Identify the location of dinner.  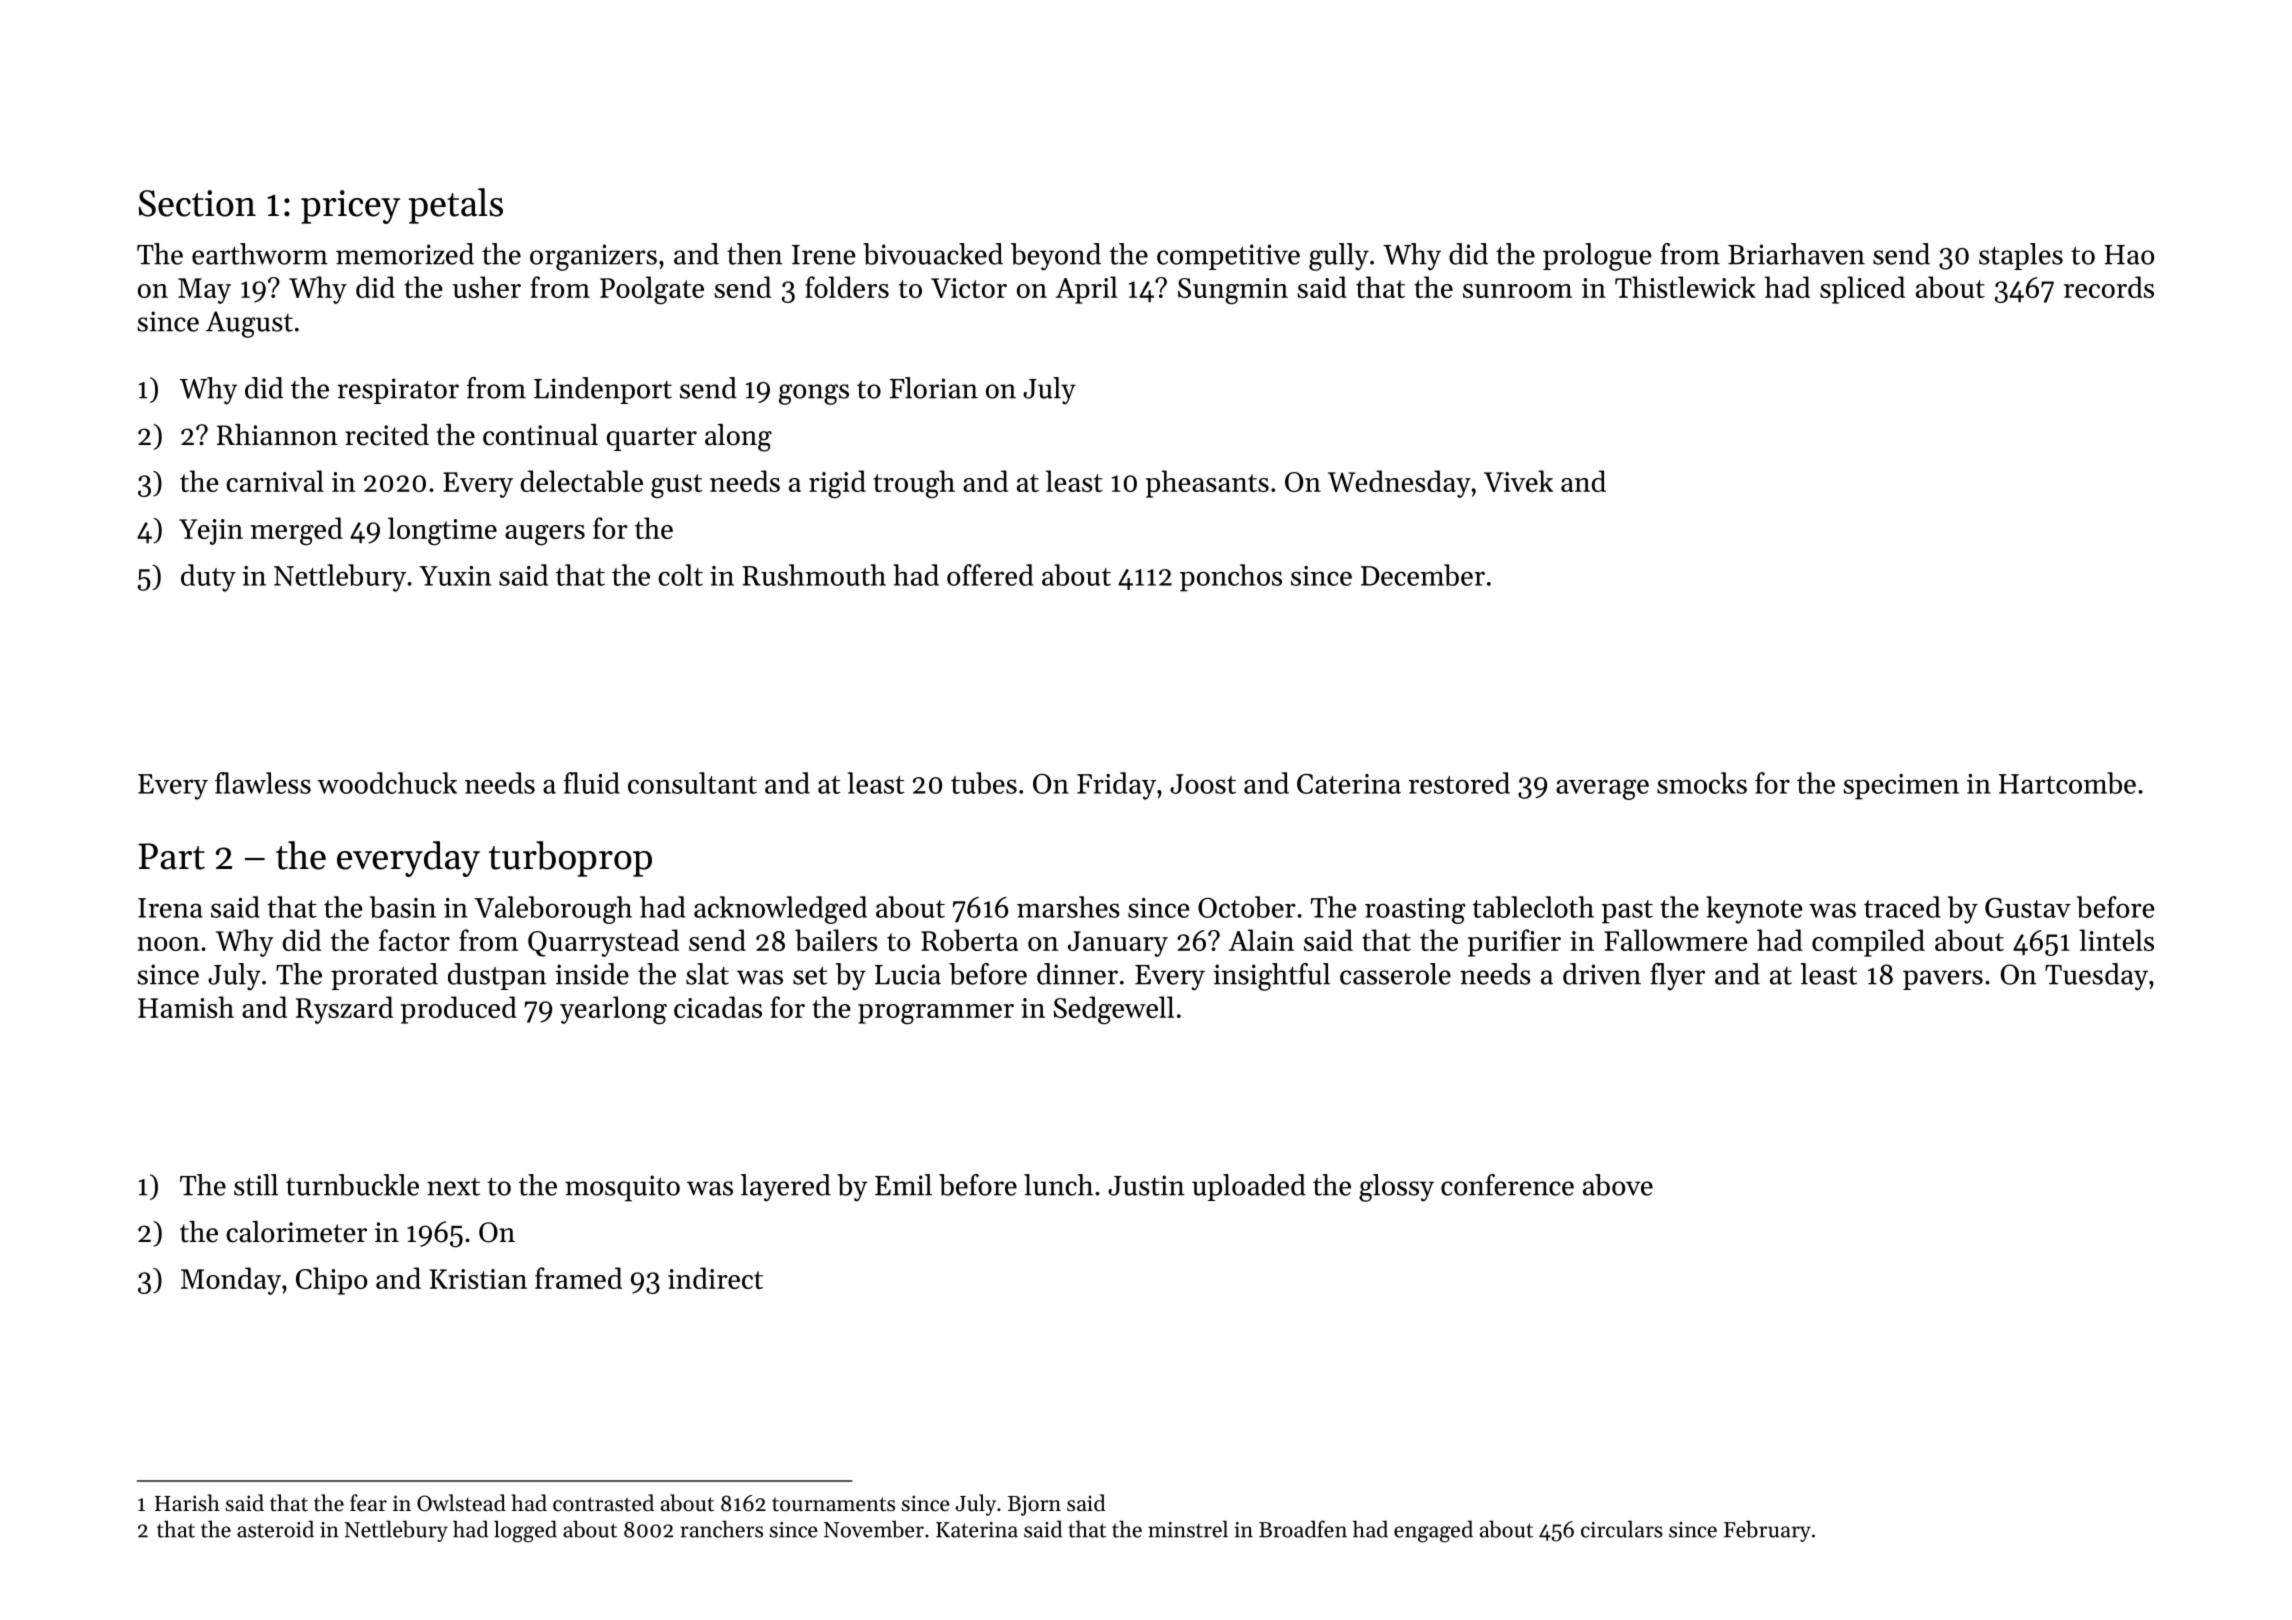
(1077, 974).
